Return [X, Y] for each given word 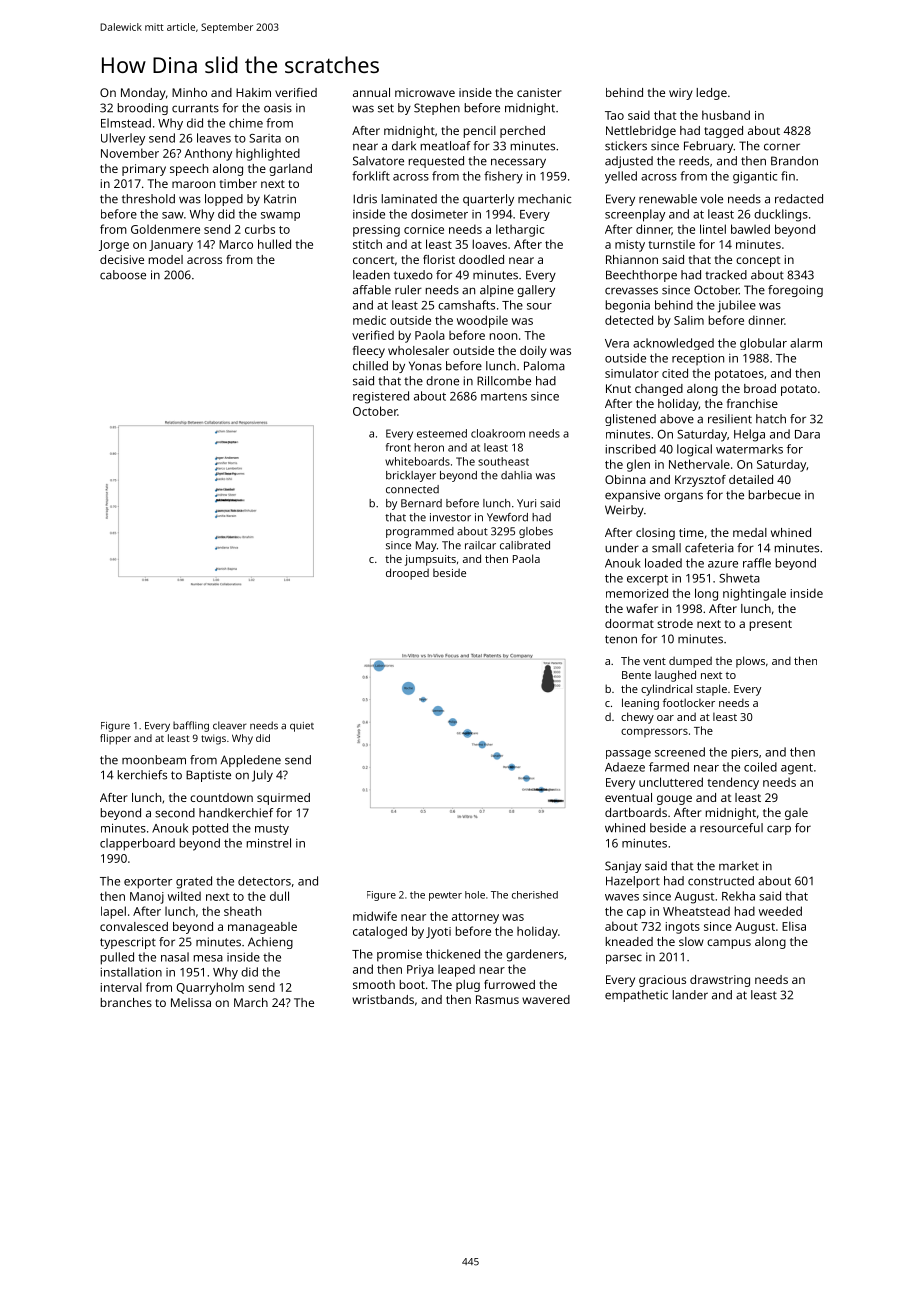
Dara [807, 434]
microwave [425, 92]
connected [412, 489]
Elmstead [126, 123]
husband [726, 115]
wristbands [383, 999]
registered [381, 397]
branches [126, 1002]
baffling [191, 726]
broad [760, 388]
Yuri [526, 503]
